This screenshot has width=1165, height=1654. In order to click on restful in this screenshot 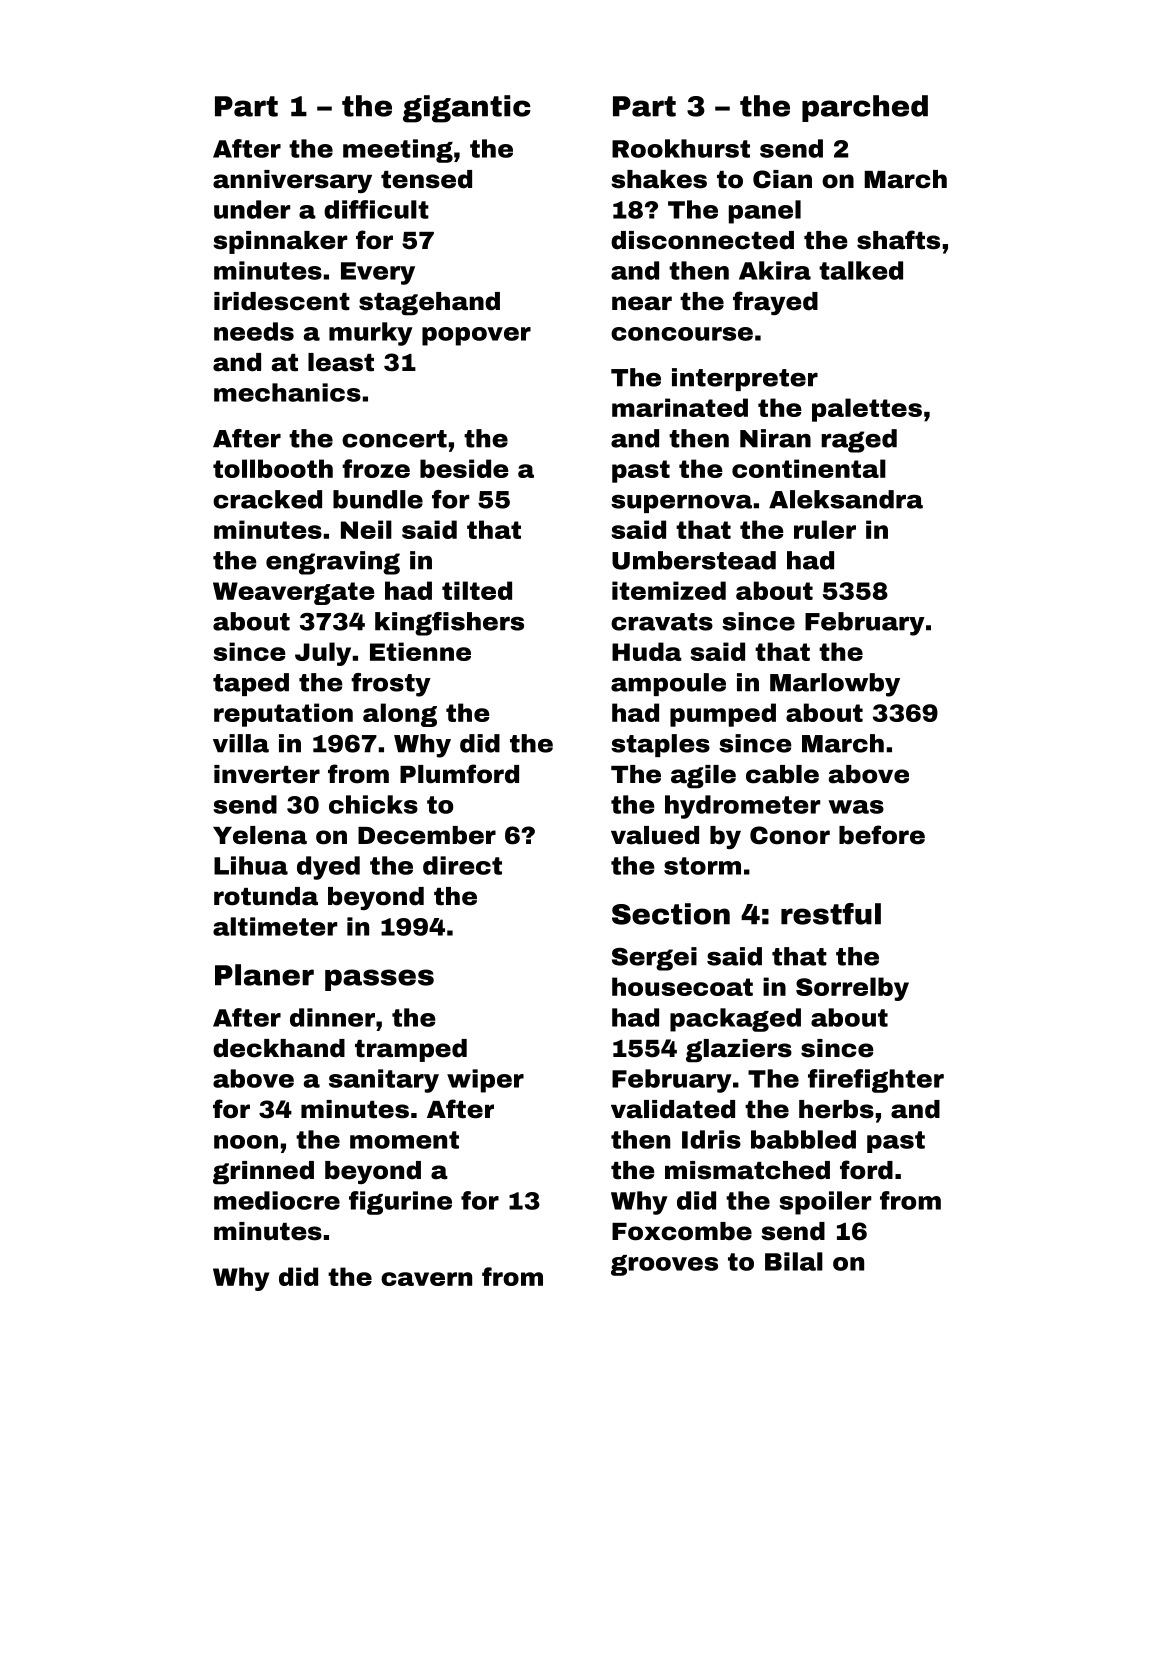, I will do `click(831, 914)`.
